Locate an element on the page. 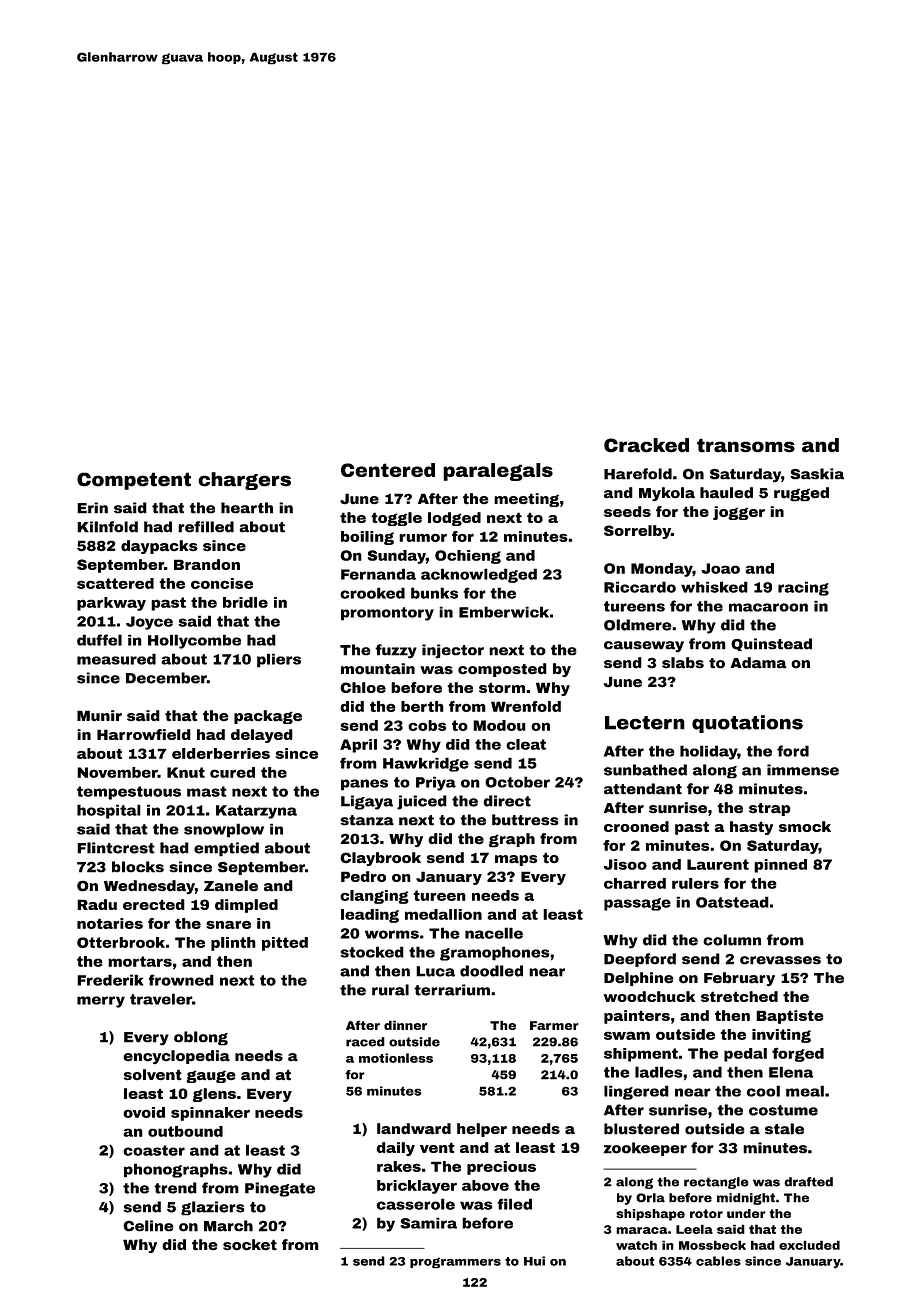 The height and width of the image is (1308, 924). doodled is located at coordinates (491, 971).
